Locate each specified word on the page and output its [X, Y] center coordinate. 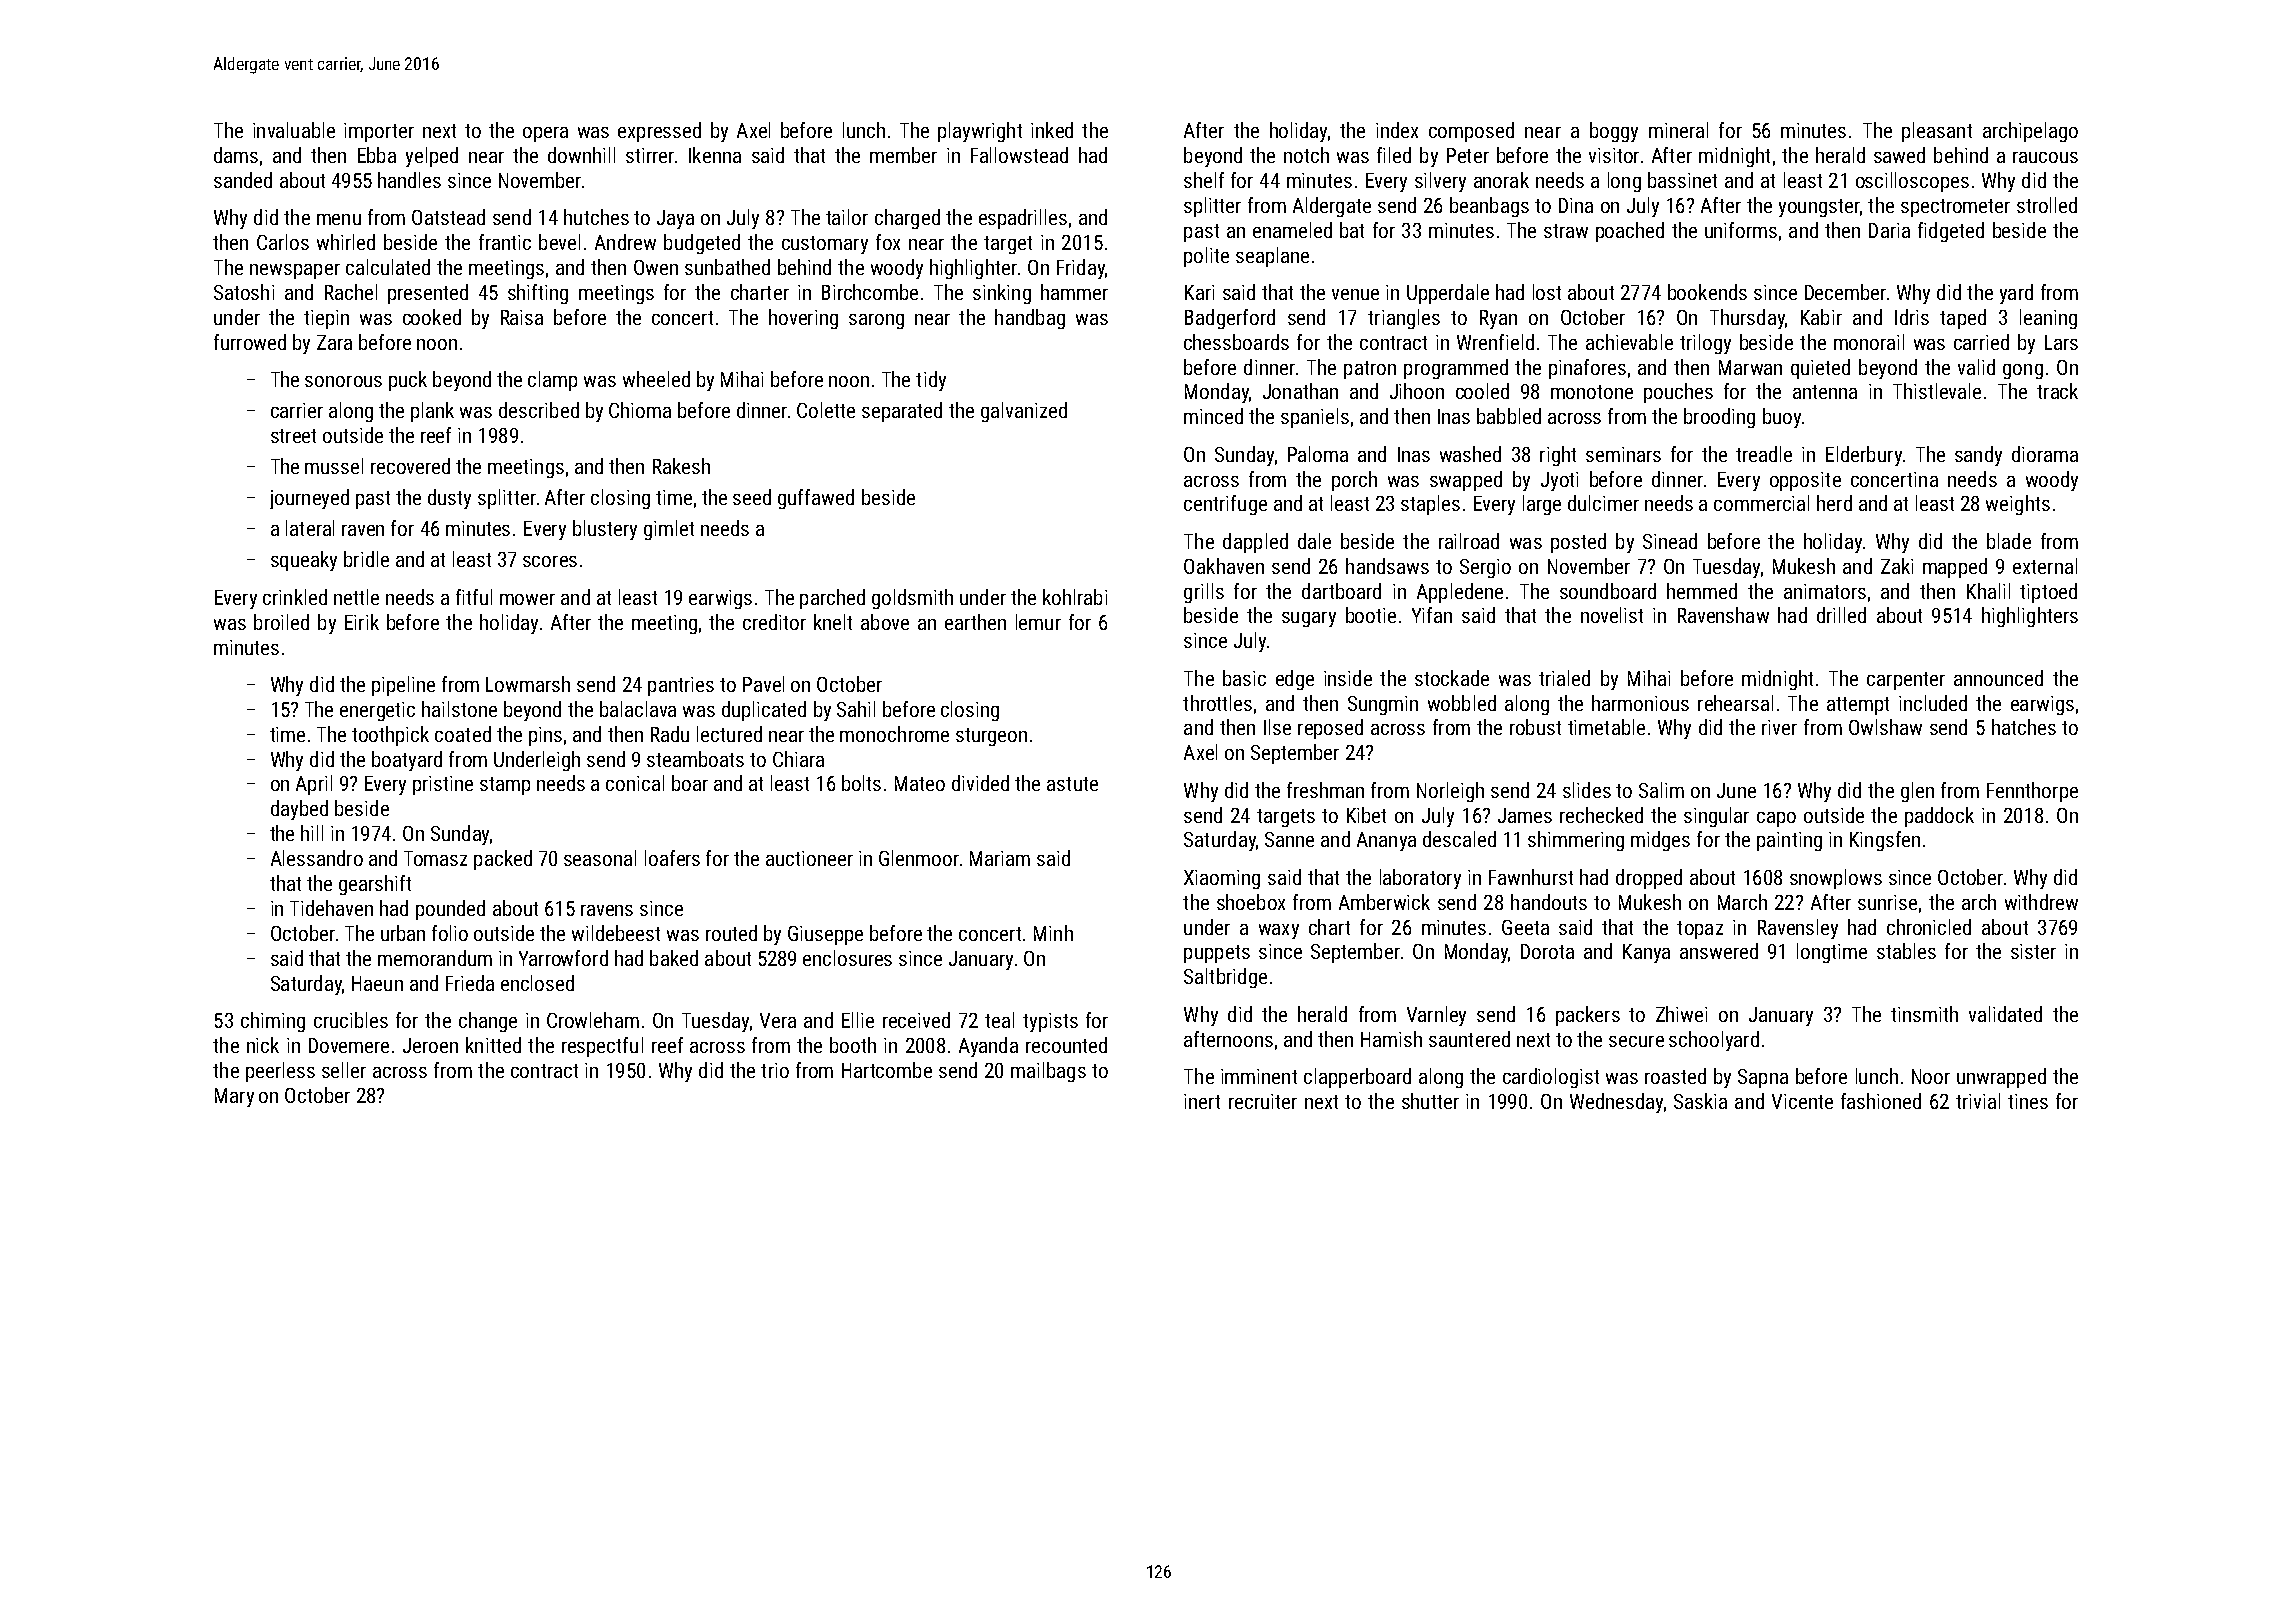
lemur [1038, 622]
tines [2028, 1101]
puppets [1217, 954]
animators [1825, 591]
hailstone [459, 709]
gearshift [375, 885]
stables [1906, 951]
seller [344, 1070]
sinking [1002, 294]
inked [1052, 130]
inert [1202, 1101]
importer [379, 132]
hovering [803, 319]
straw [1566, 231]
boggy [1614, 132]
